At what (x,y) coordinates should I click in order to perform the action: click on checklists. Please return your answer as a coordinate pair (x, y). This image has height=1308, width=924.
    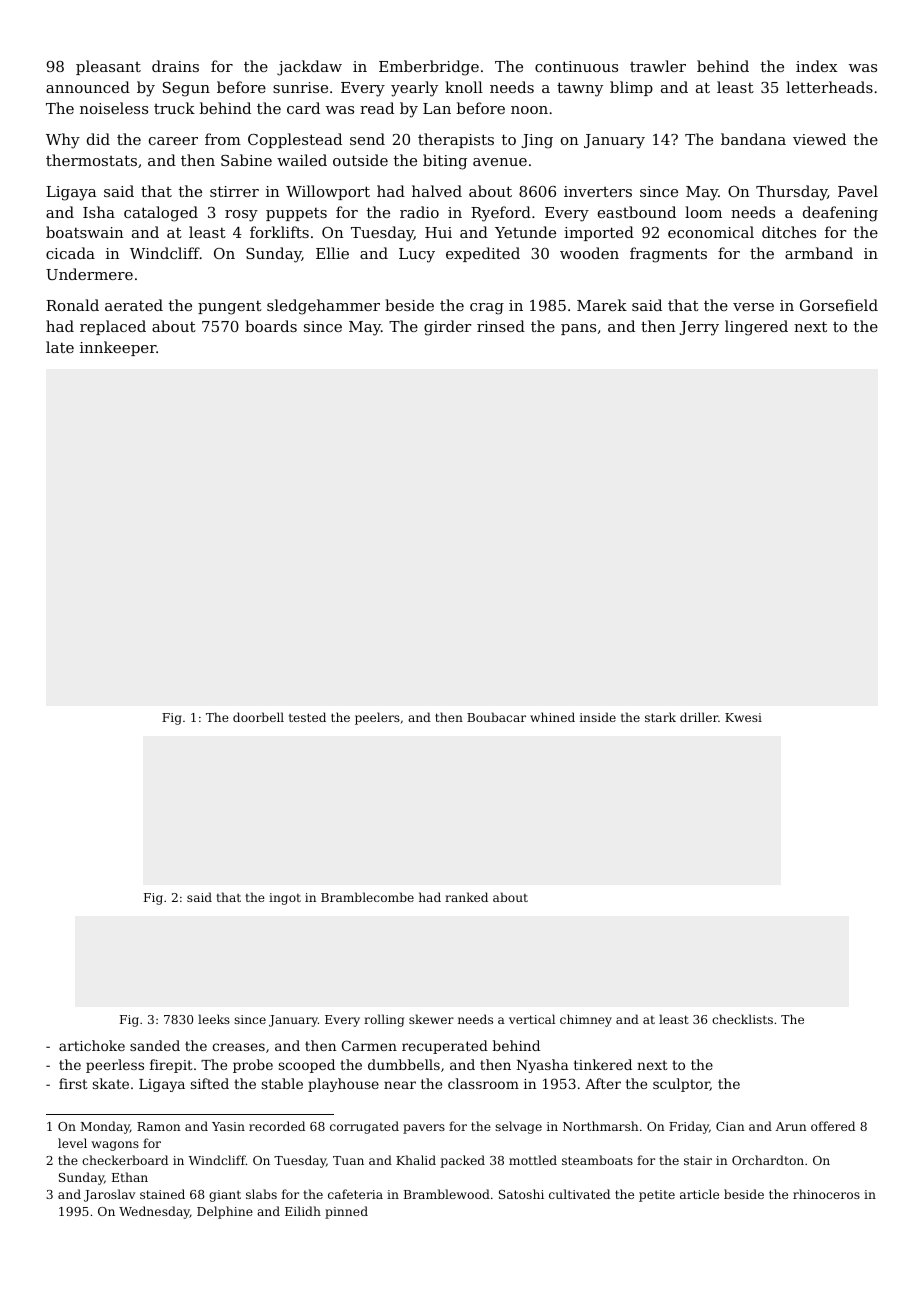
    Looking at the image, I should click on (742, 1019).
